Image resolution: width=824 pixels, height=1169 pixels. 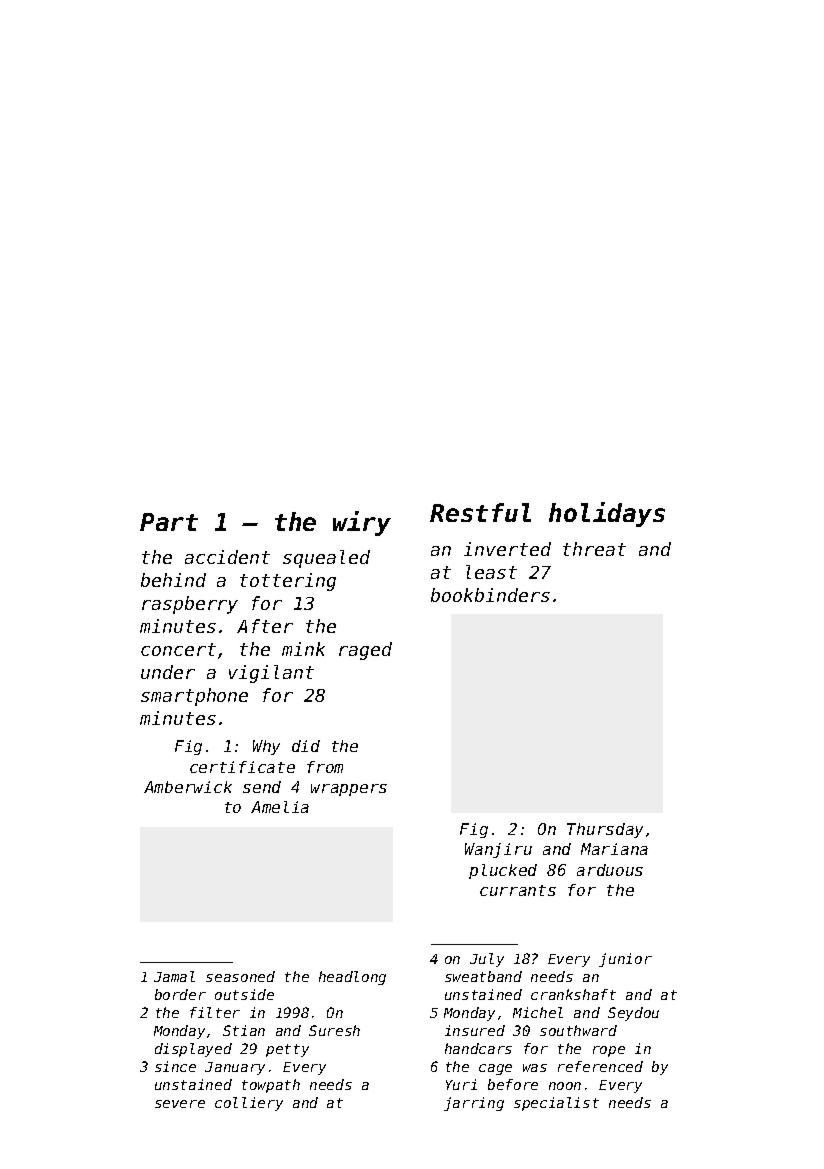 What do you see at coordinates (193, 1050) in the page?
I see `displayed` at bounding box center [193, 1050].
